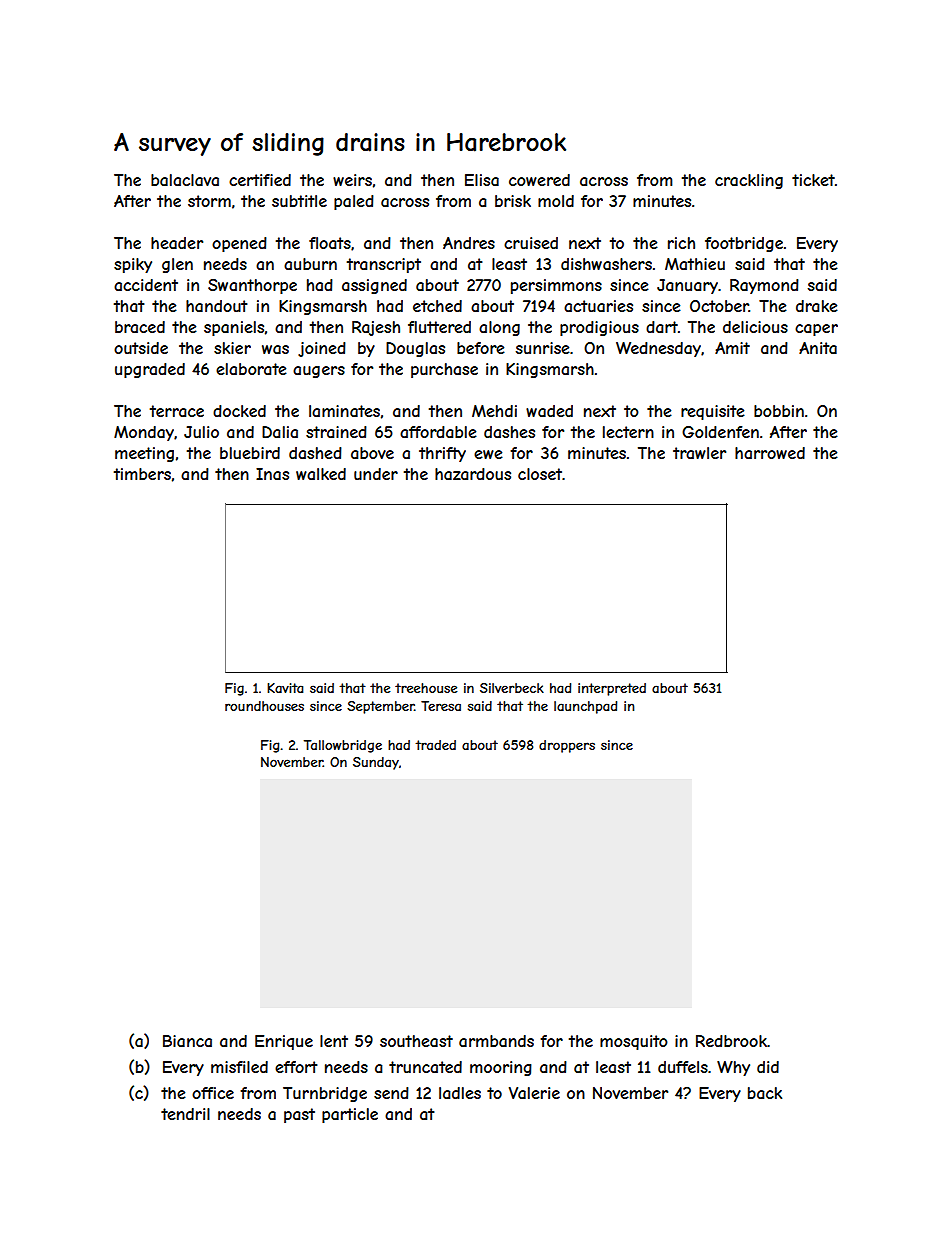 The image size is (952, 1233). Describe the element at coordinates (512, 688) in the page. I see `Silverbeck` at that location.
